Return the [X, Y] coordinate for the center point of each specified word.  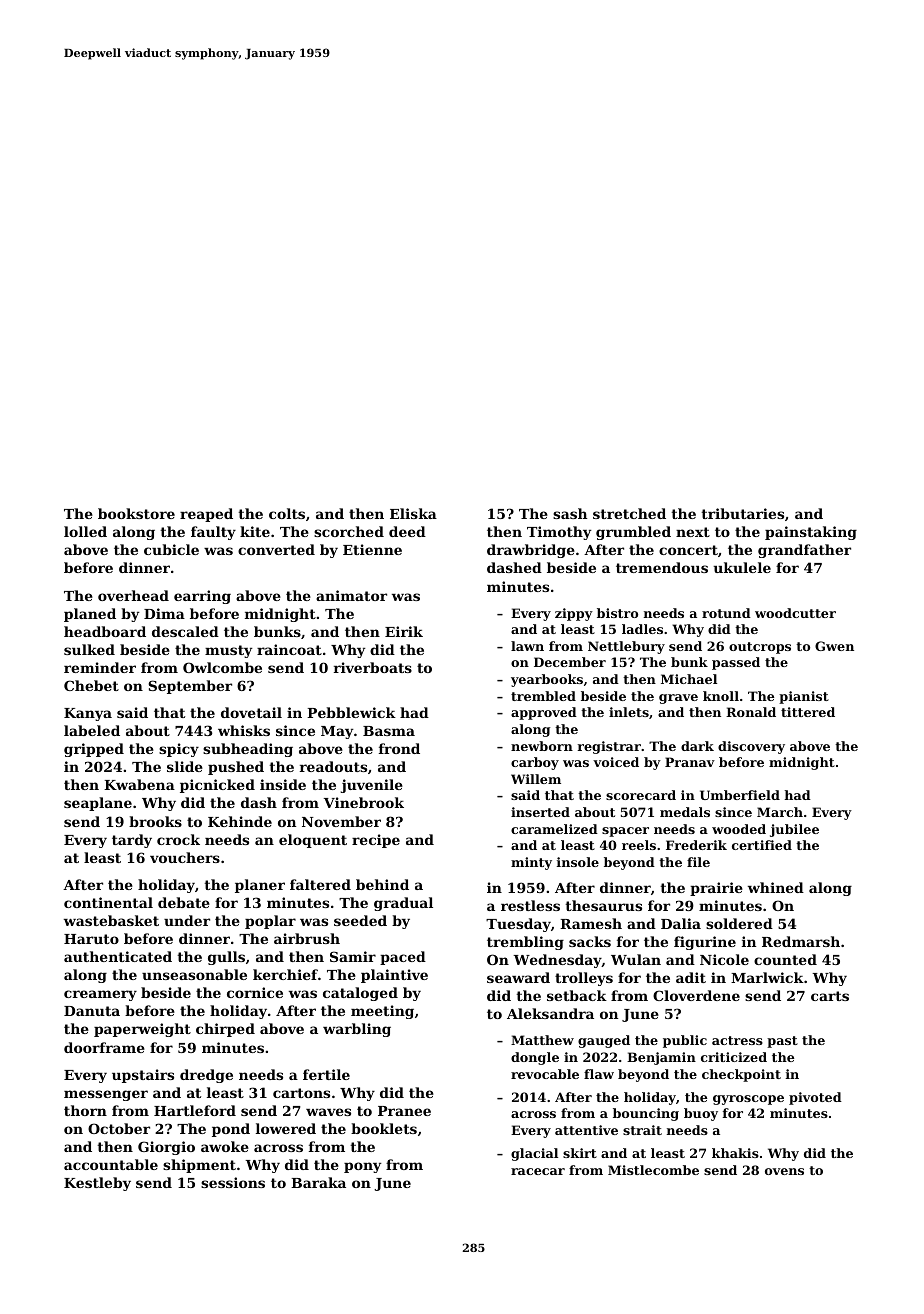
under [187, 920]
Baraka [318, 1182]
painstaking [811, 533]
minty [531, 863]
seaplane [98, 804]
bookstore [136, 513]
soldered [739, 923]
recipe [376, 841]
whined [776, 887]
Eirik [404, 631]
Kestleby [97, 1184]
